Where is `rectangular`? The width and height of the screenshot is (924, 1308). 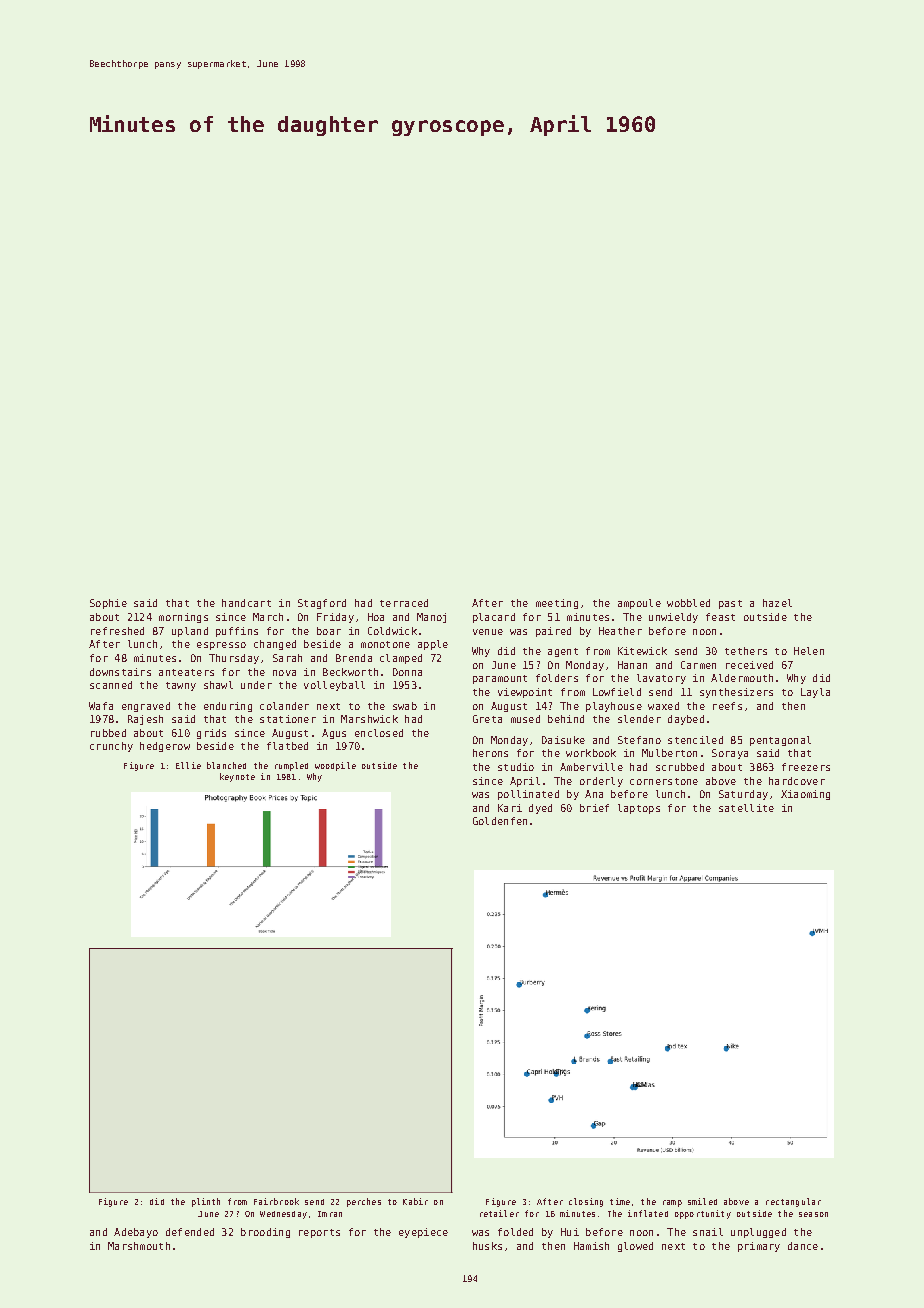
rectangular is located at coordinates (793, 1202).
